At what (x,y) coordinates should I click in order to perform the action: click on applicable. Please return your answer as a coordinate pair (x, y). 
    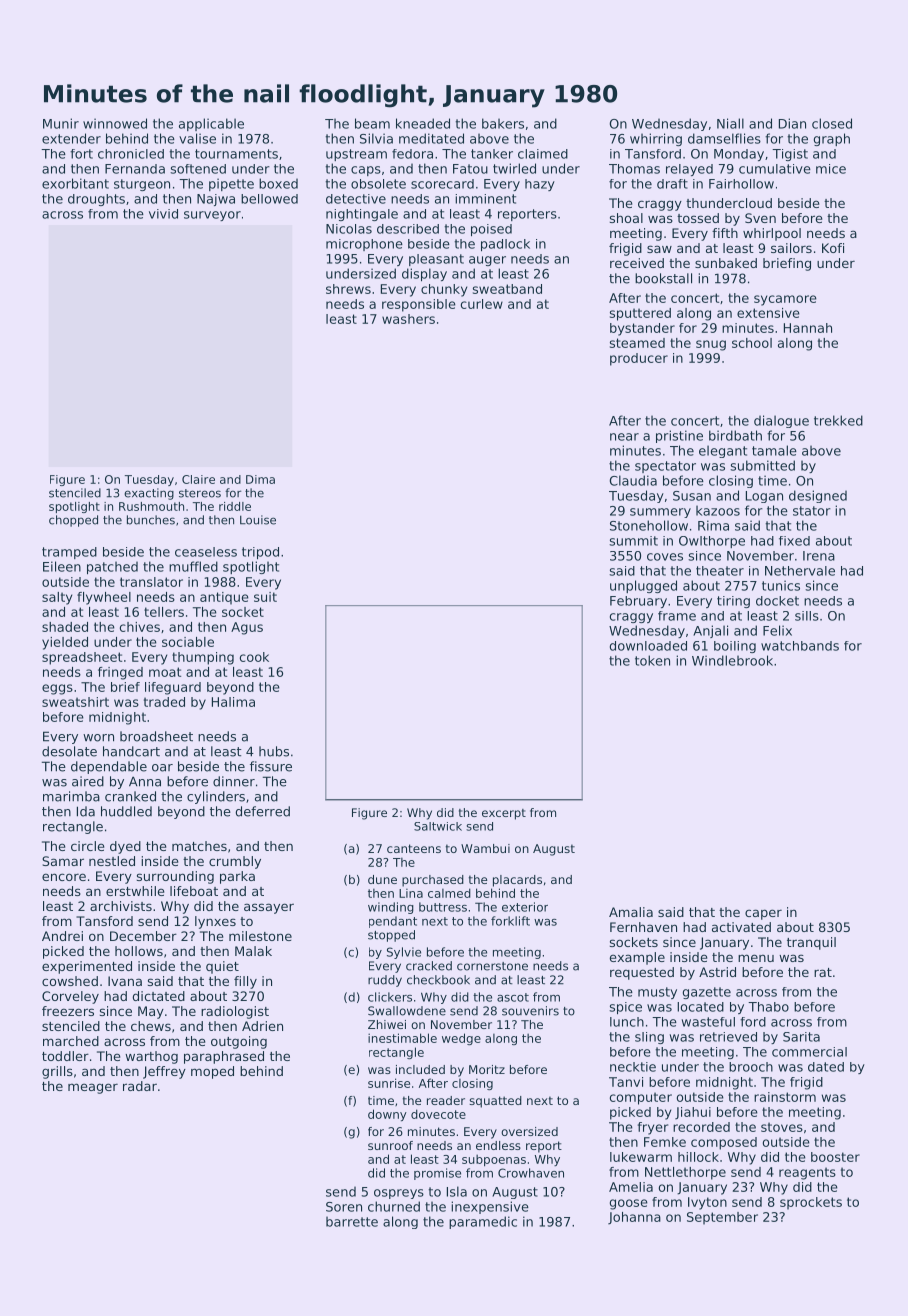
    Looking at the image, I should click on (211, 124).
